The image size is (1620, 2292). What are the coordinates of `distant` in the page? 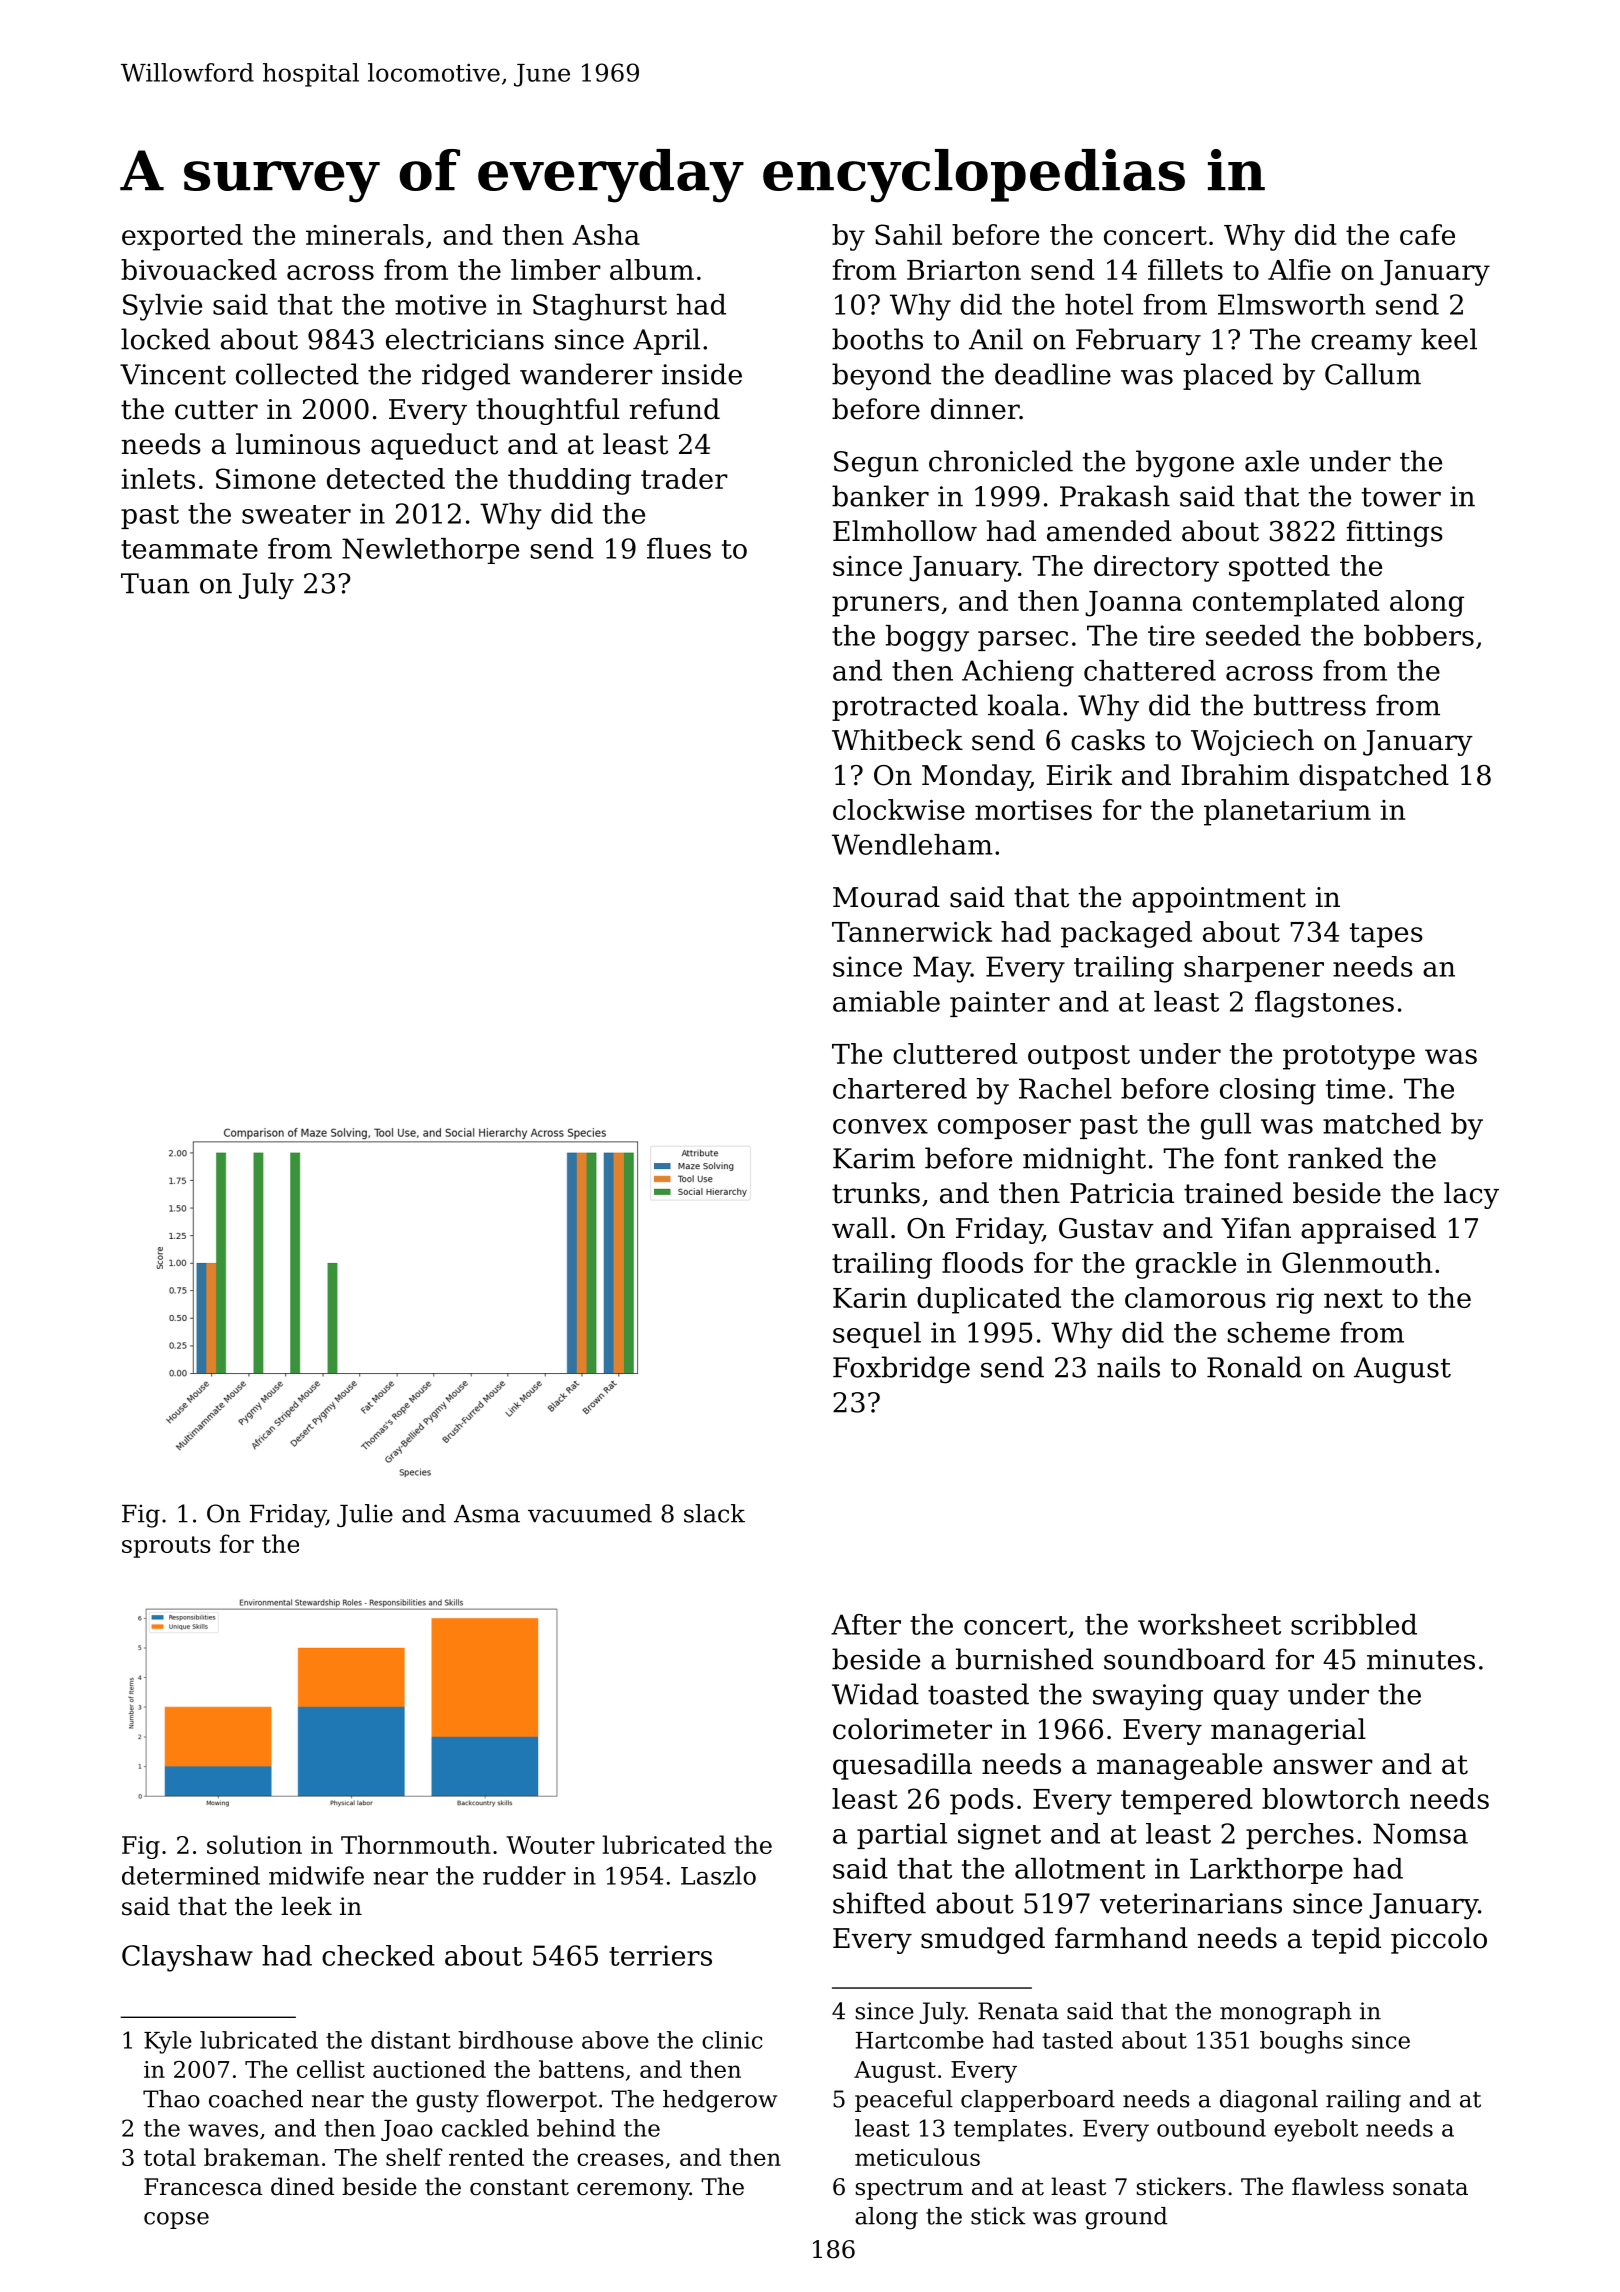 It's located at (411, 2040).
